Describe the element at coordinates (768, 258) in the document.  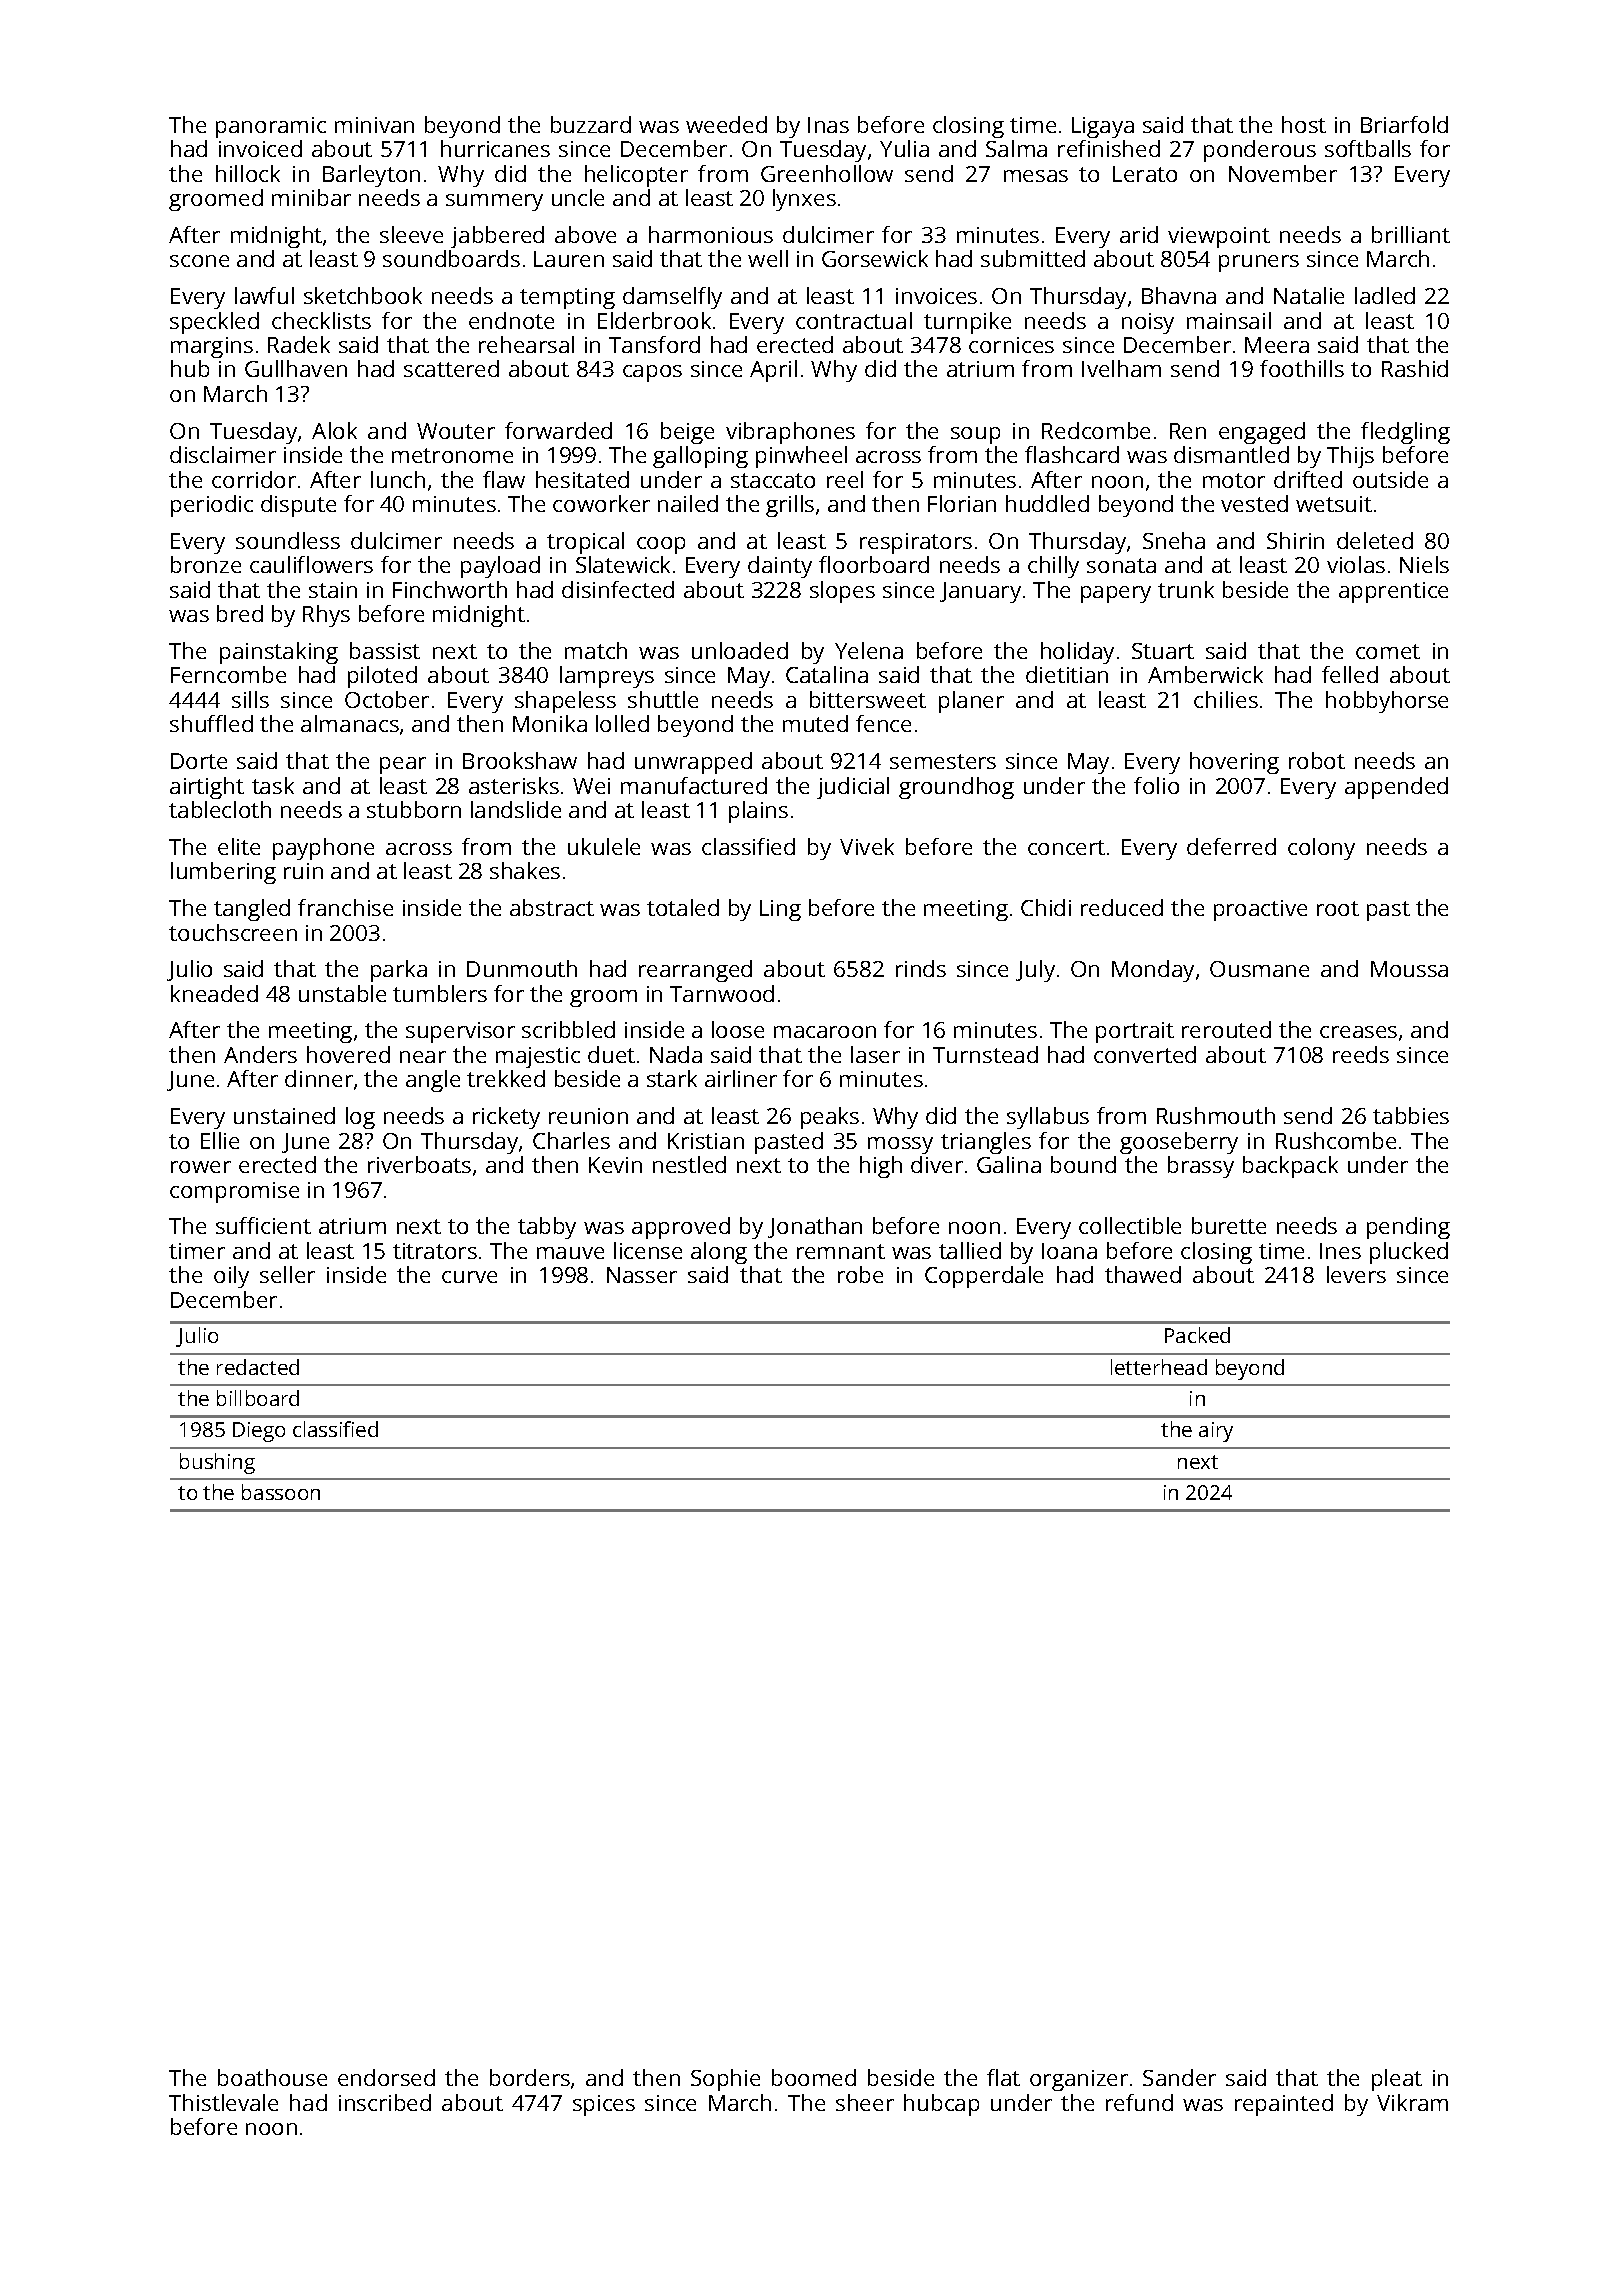
I see `well` at that location.
